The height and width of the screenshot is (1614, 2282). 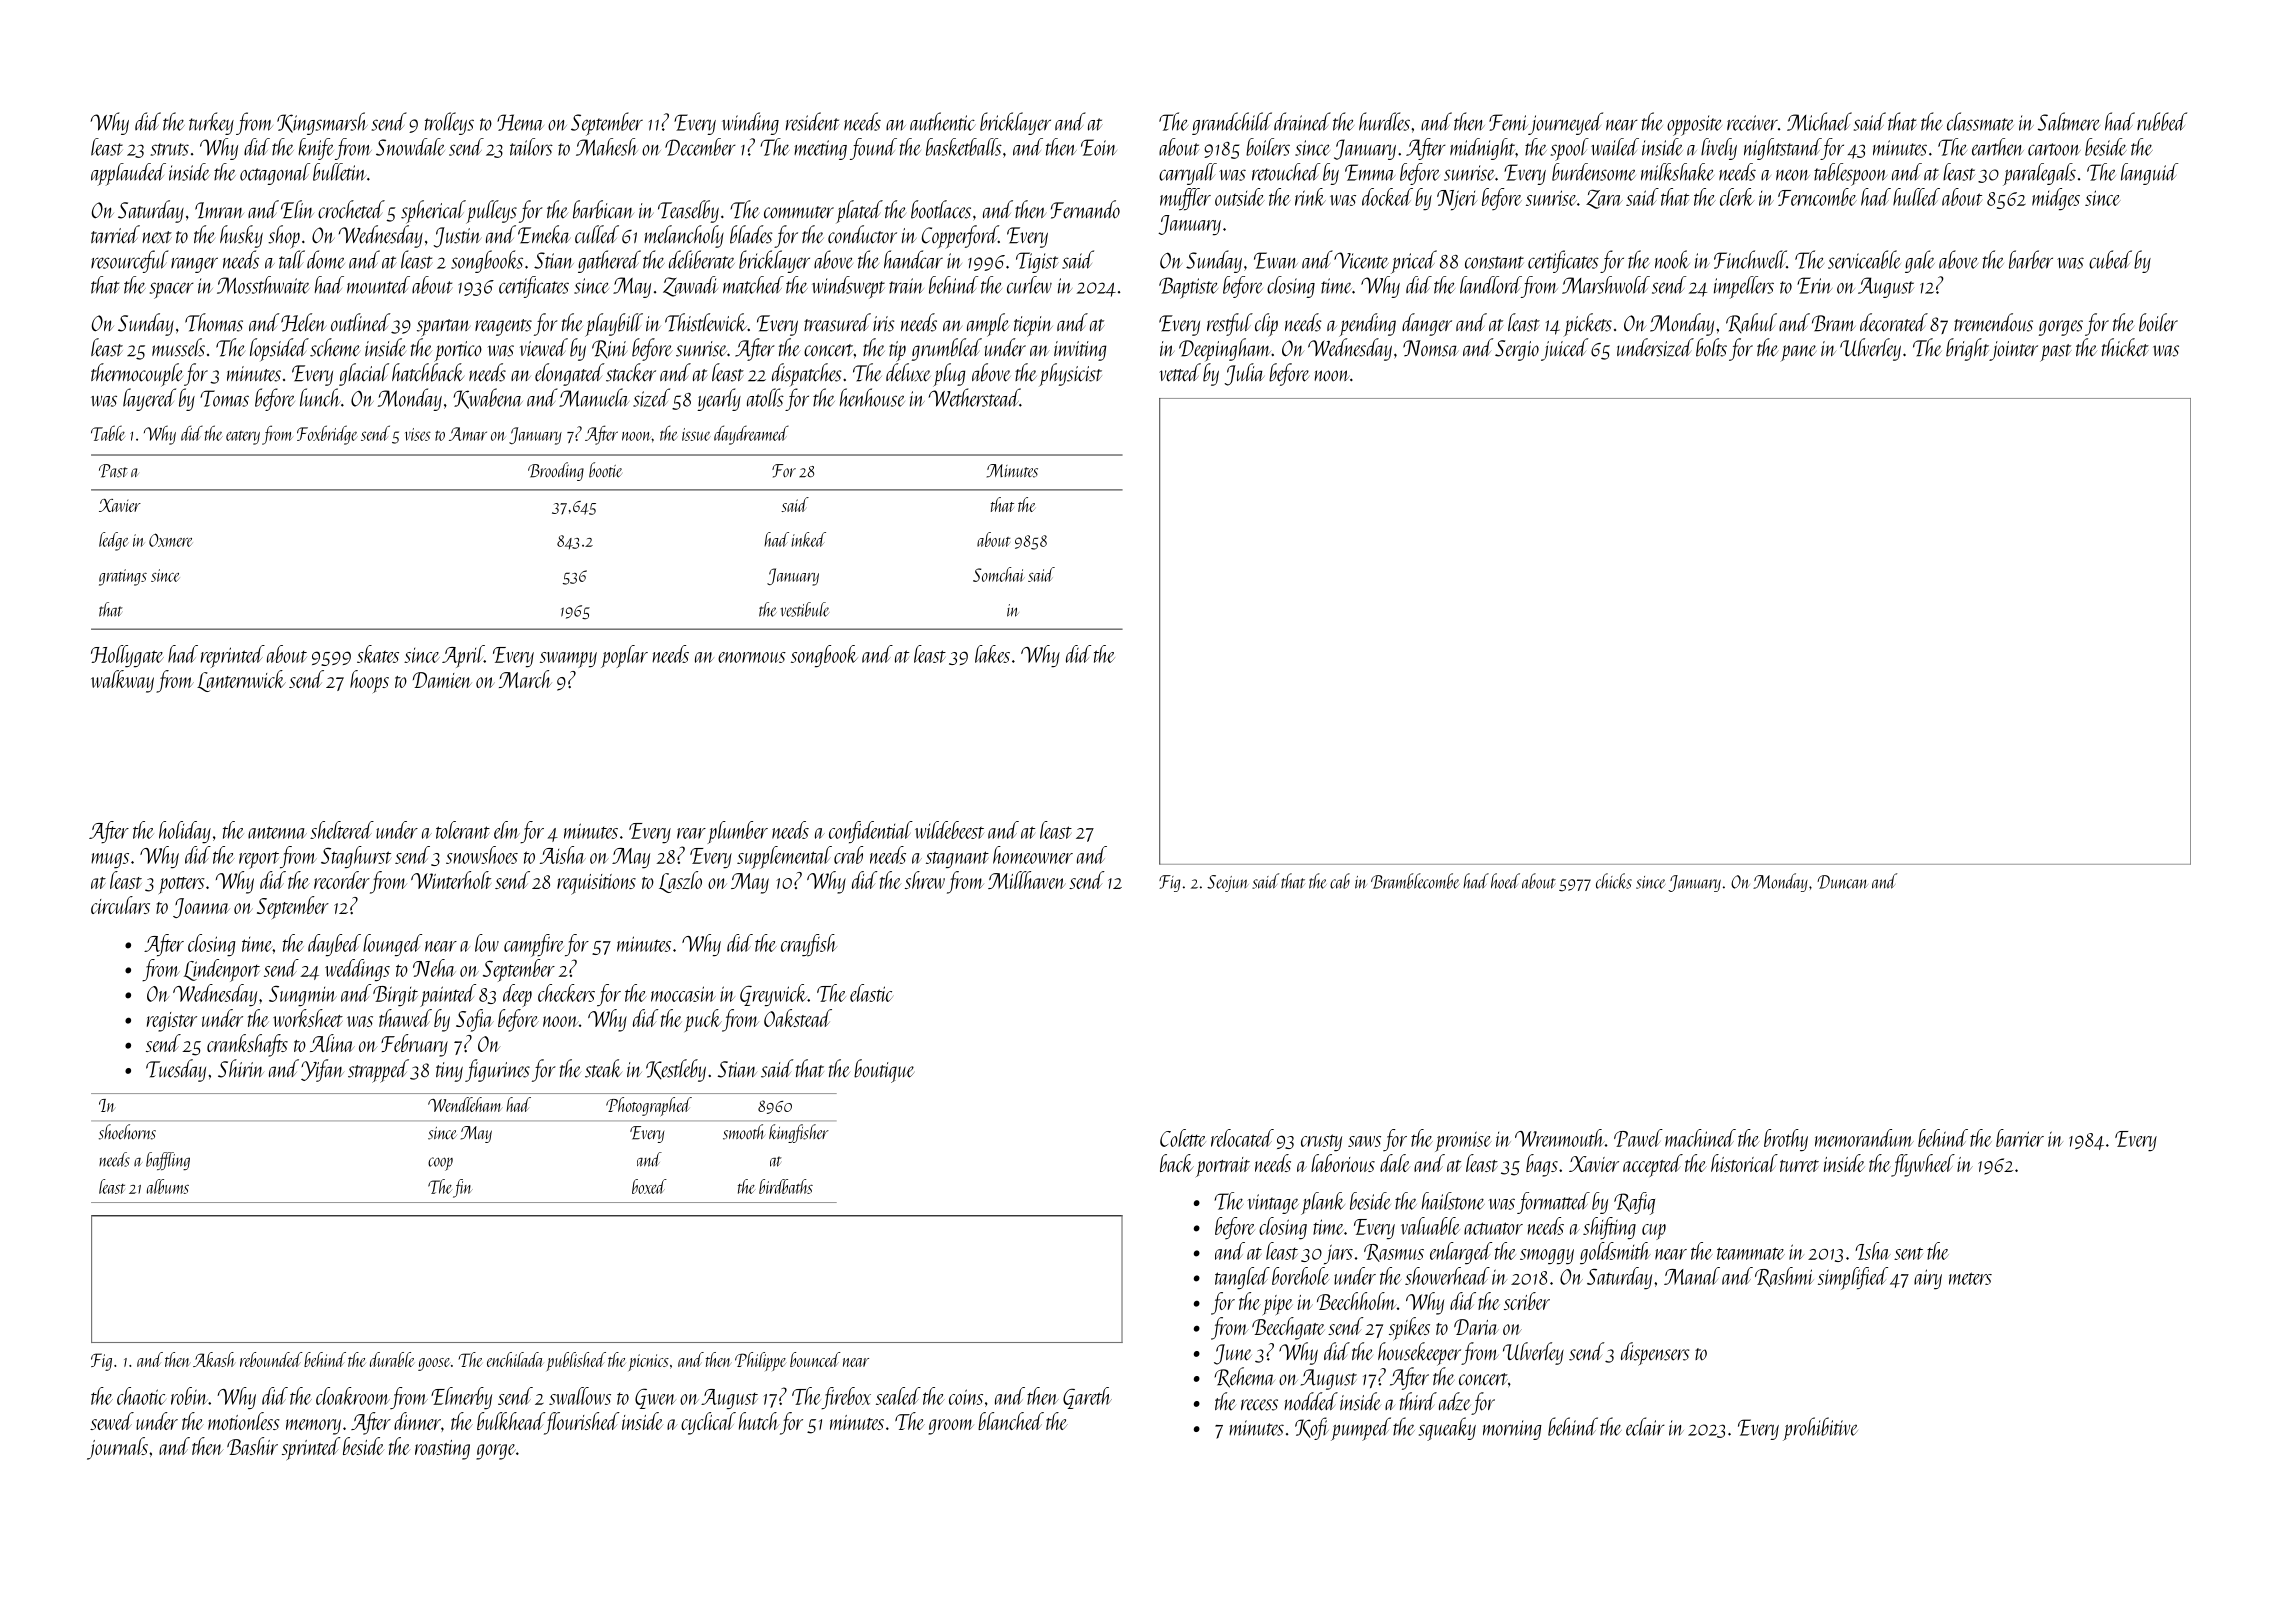 I want to click on turkey, so click(x=211, y=123).
